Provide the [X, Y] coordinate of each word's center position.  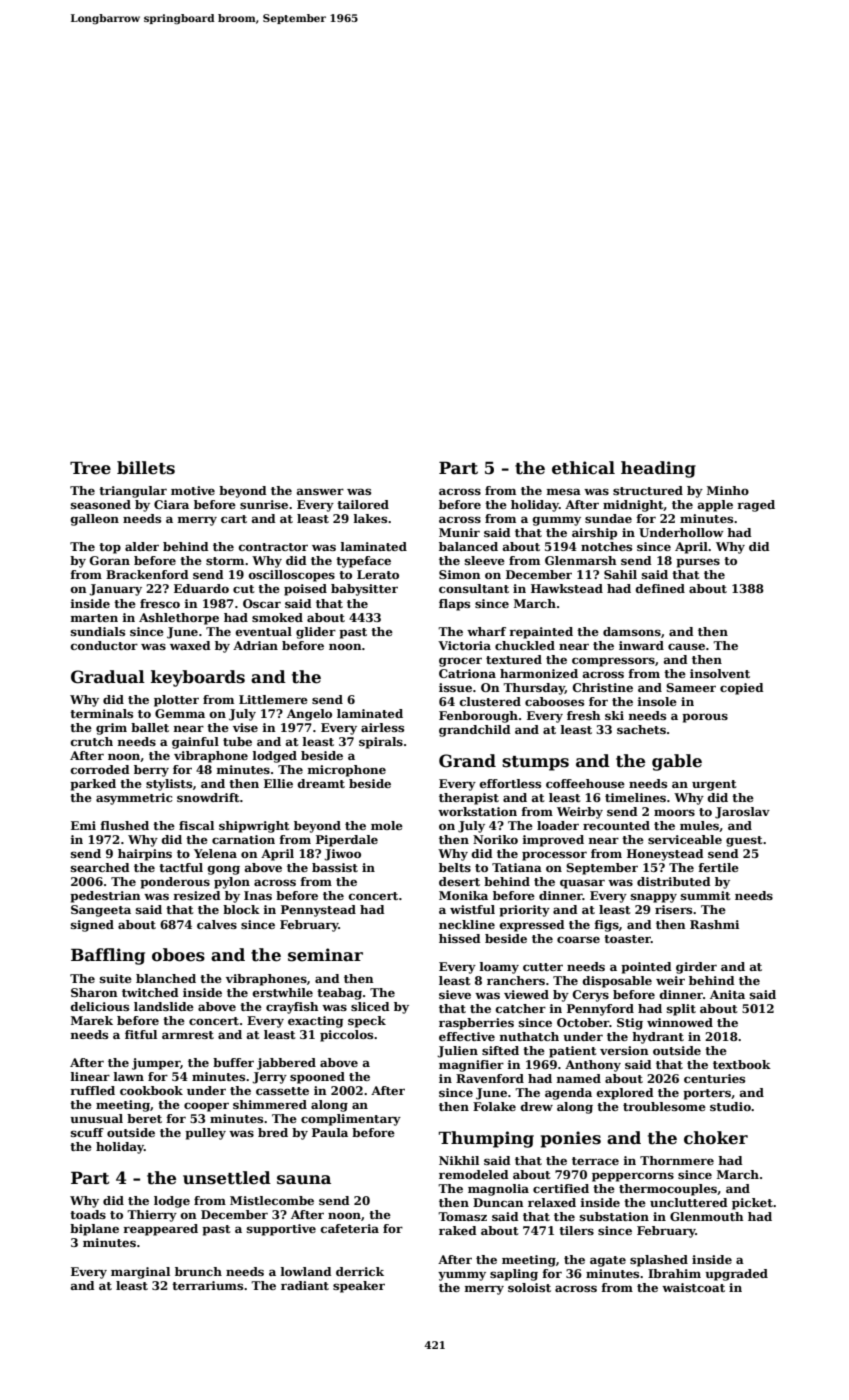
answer [320, 491]
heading [658, 469]
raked [458, 1230]
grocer [460, 662]
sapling [514, 1275]
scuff [87, 1132]
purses [698, 563]
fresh [584, 715]
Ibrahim [674, 1273]
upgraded [736, 1275]
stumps [535, 763]
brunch [198, 1271]
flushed [125, 825]
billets [146, 468]
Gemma [180, 713]
